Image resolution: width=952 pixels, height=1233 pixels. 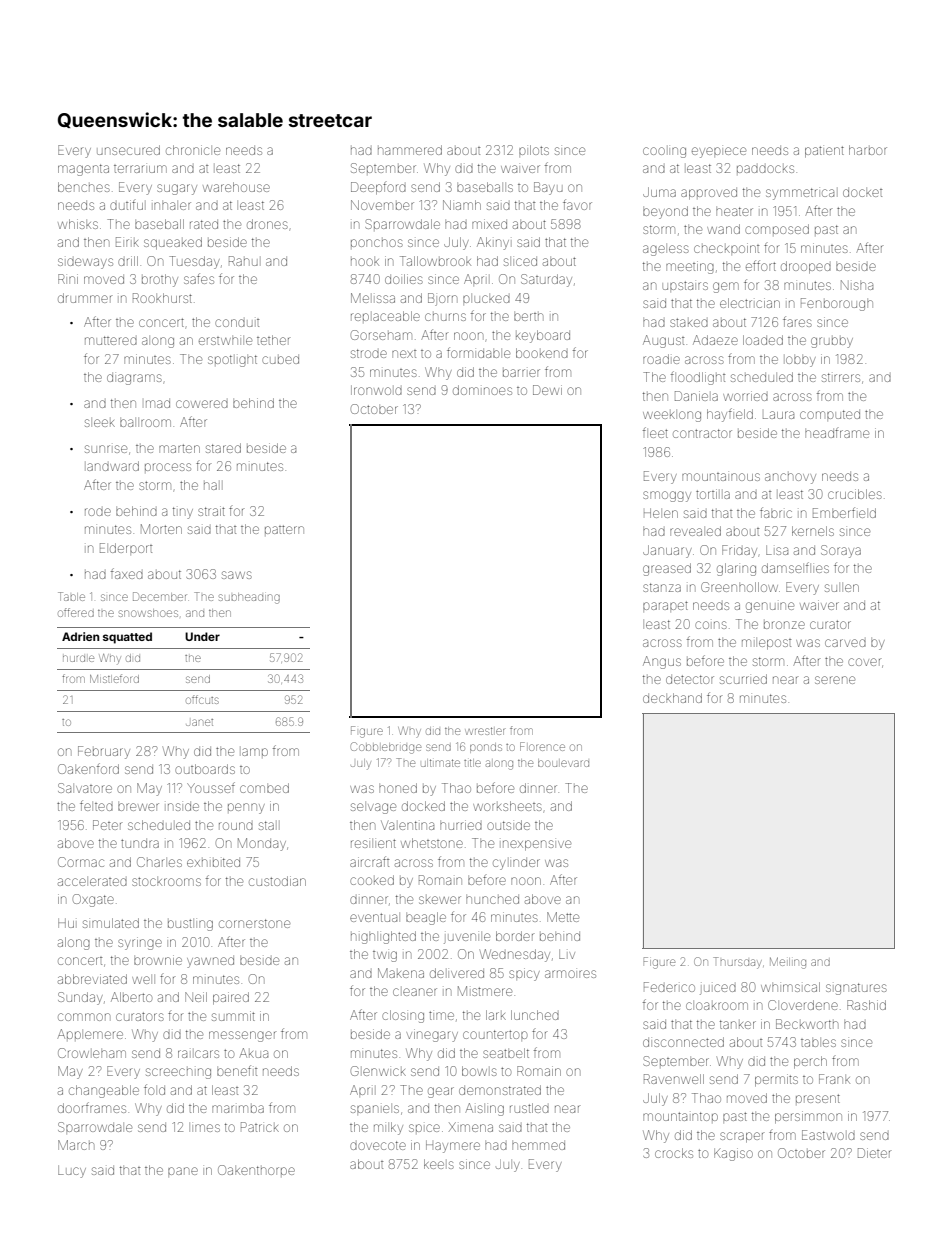 What do you see at coordinates (667, 569) in the document?
I see `greased` at bounding box center [667, 569].
